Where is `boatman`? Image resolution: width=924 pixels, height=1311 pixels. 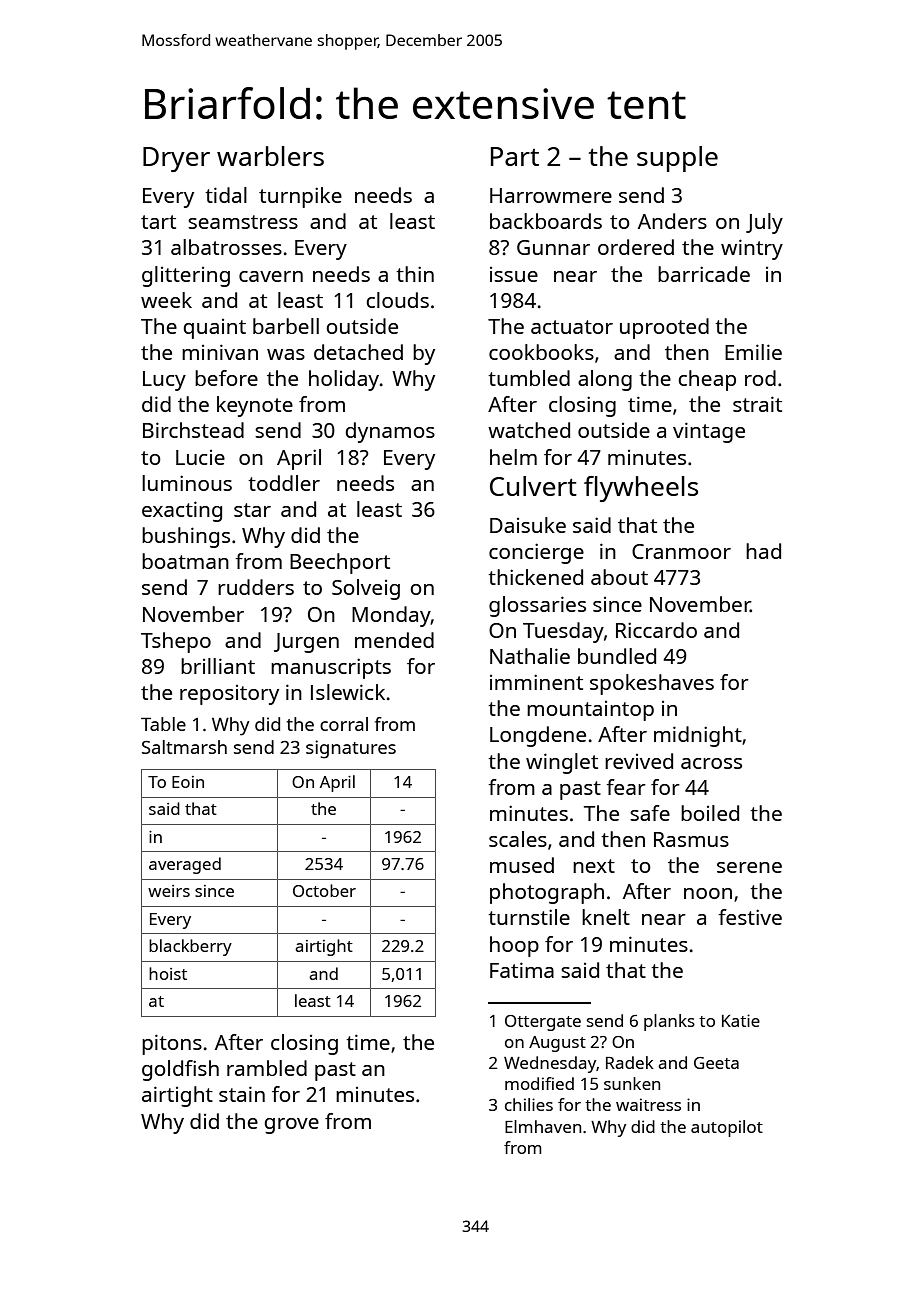 boatman is located at coordinates (185, 561).
